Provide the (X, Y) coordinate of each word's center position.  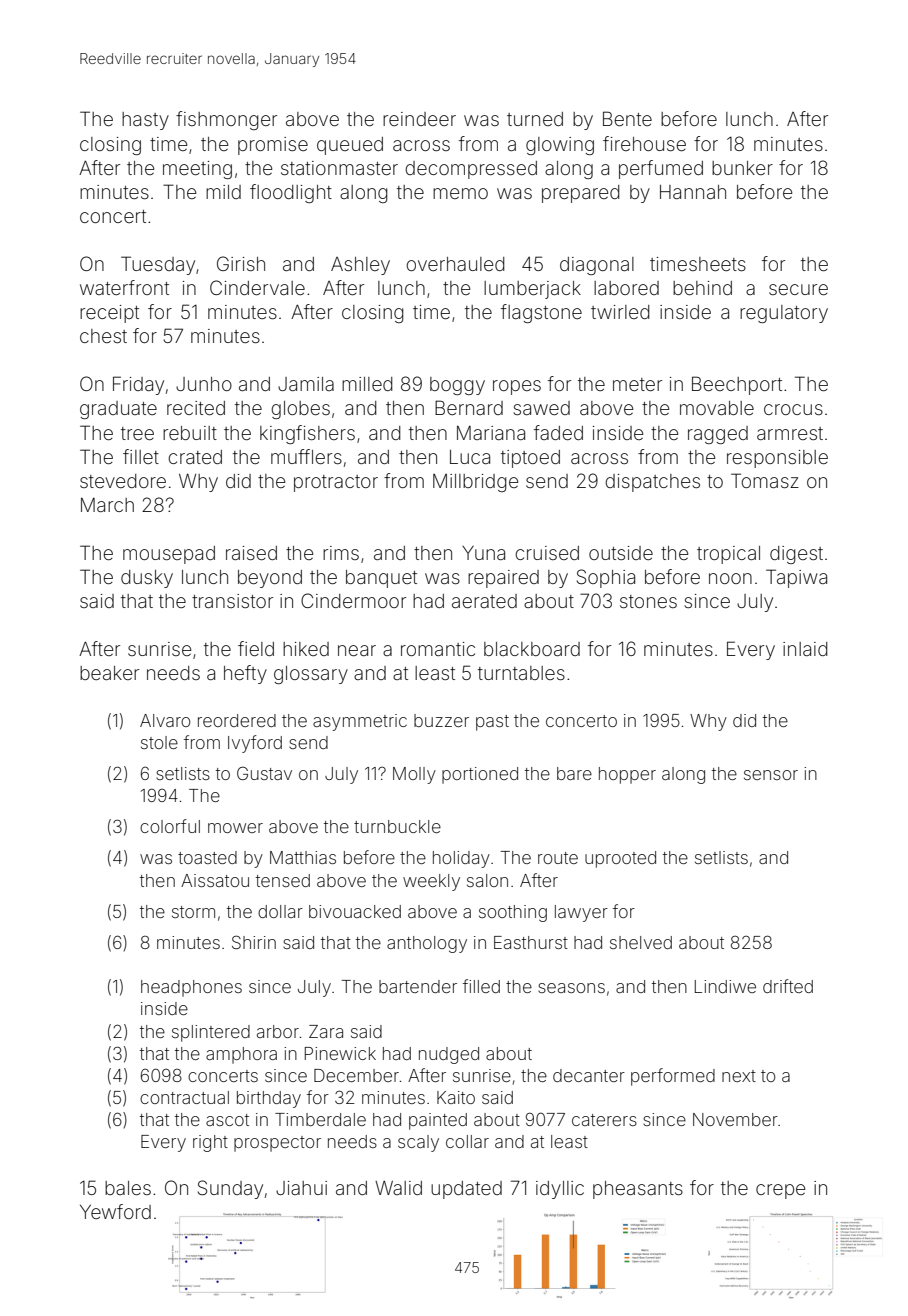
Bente (627, 118)
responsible (777, 459)
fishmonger (226, 120)
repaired (503, 579)
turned (535, 119)
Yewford (115, 1211)
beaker (109, 673)
